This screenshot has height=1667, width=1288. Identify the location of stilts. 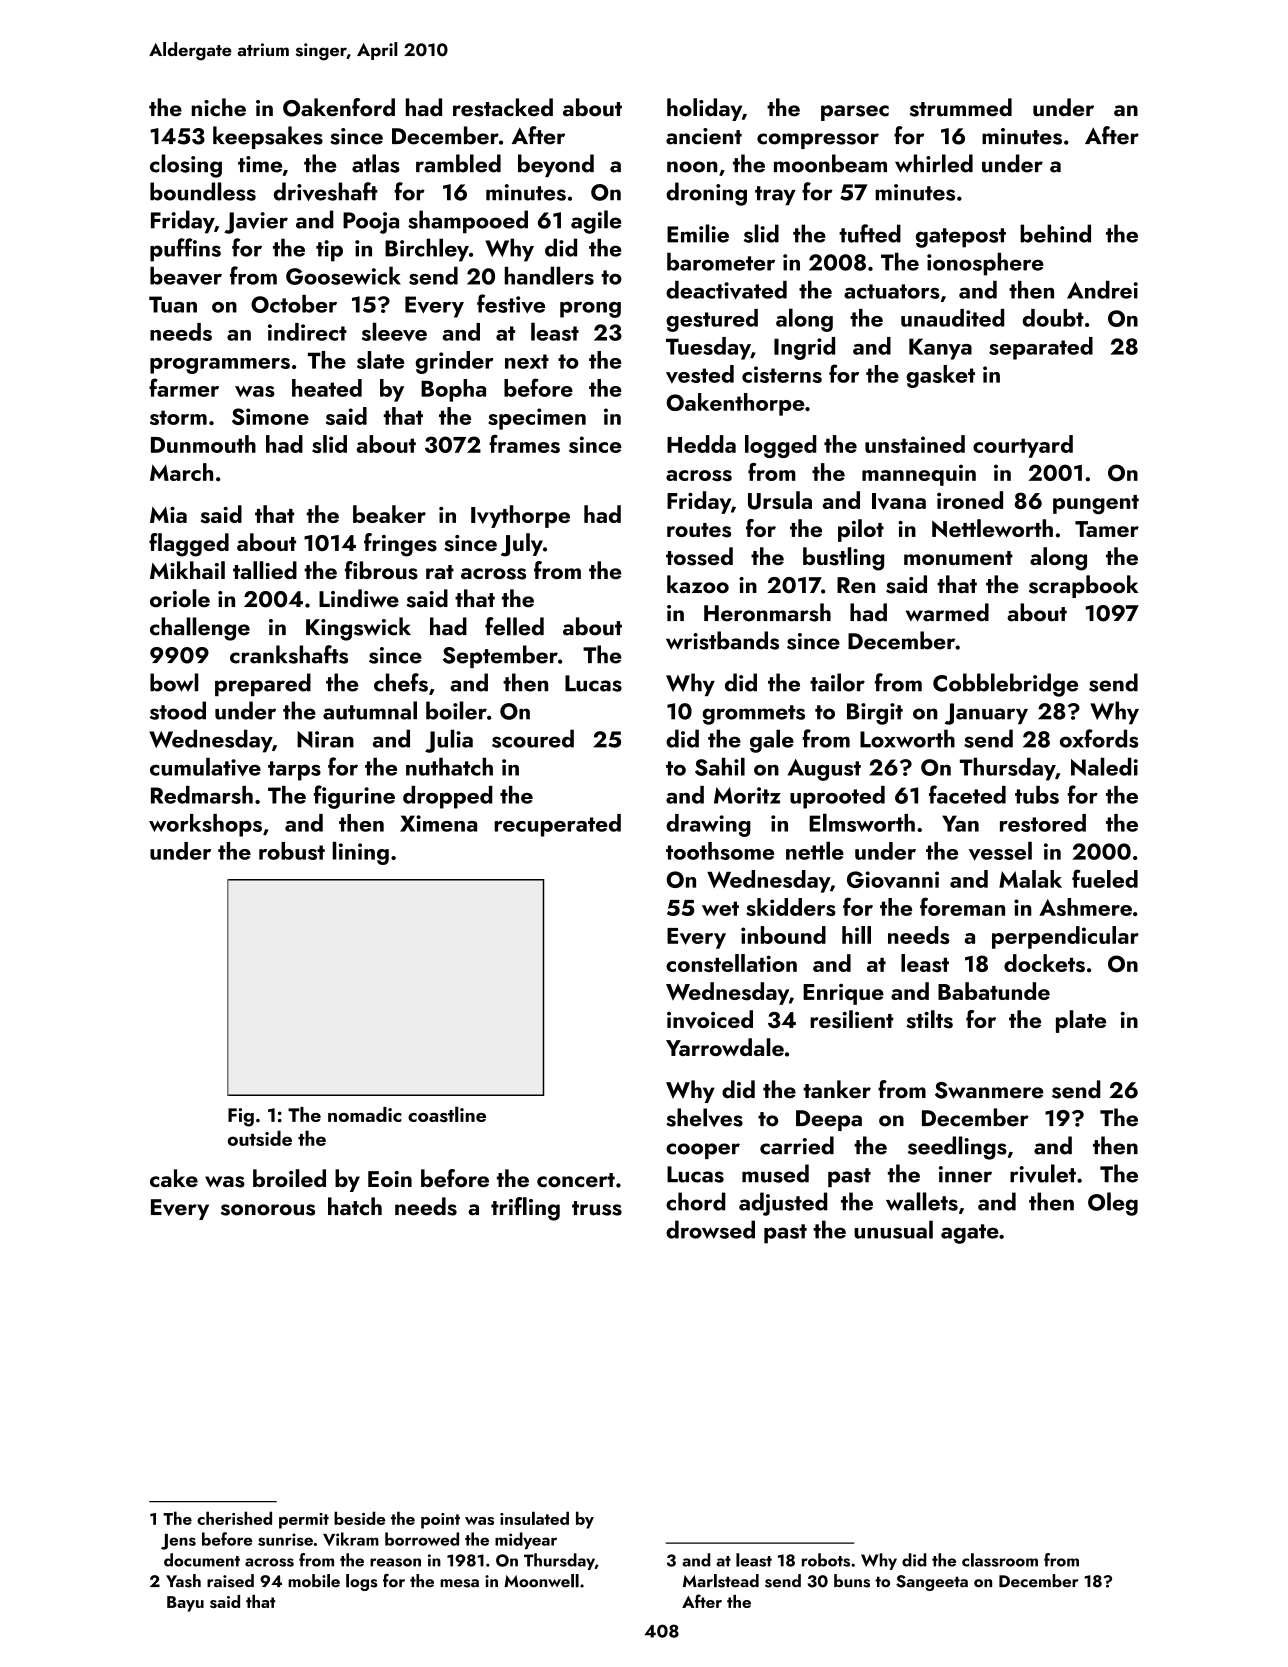
(929, 1019).
